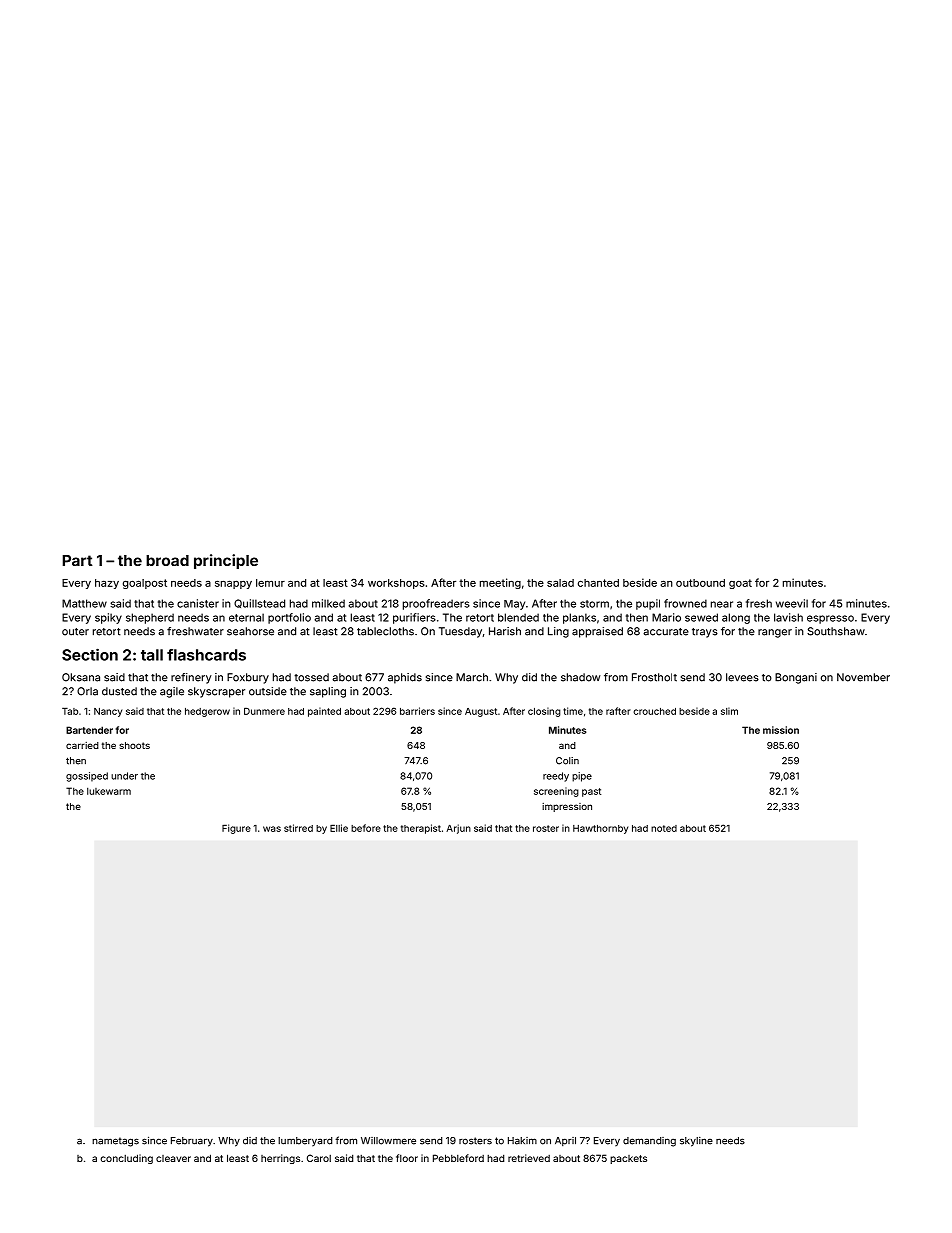 This page has width=952, height=1233. Describe the element at coordinates (236, 829) in the page. I see `Figure` at that location.
